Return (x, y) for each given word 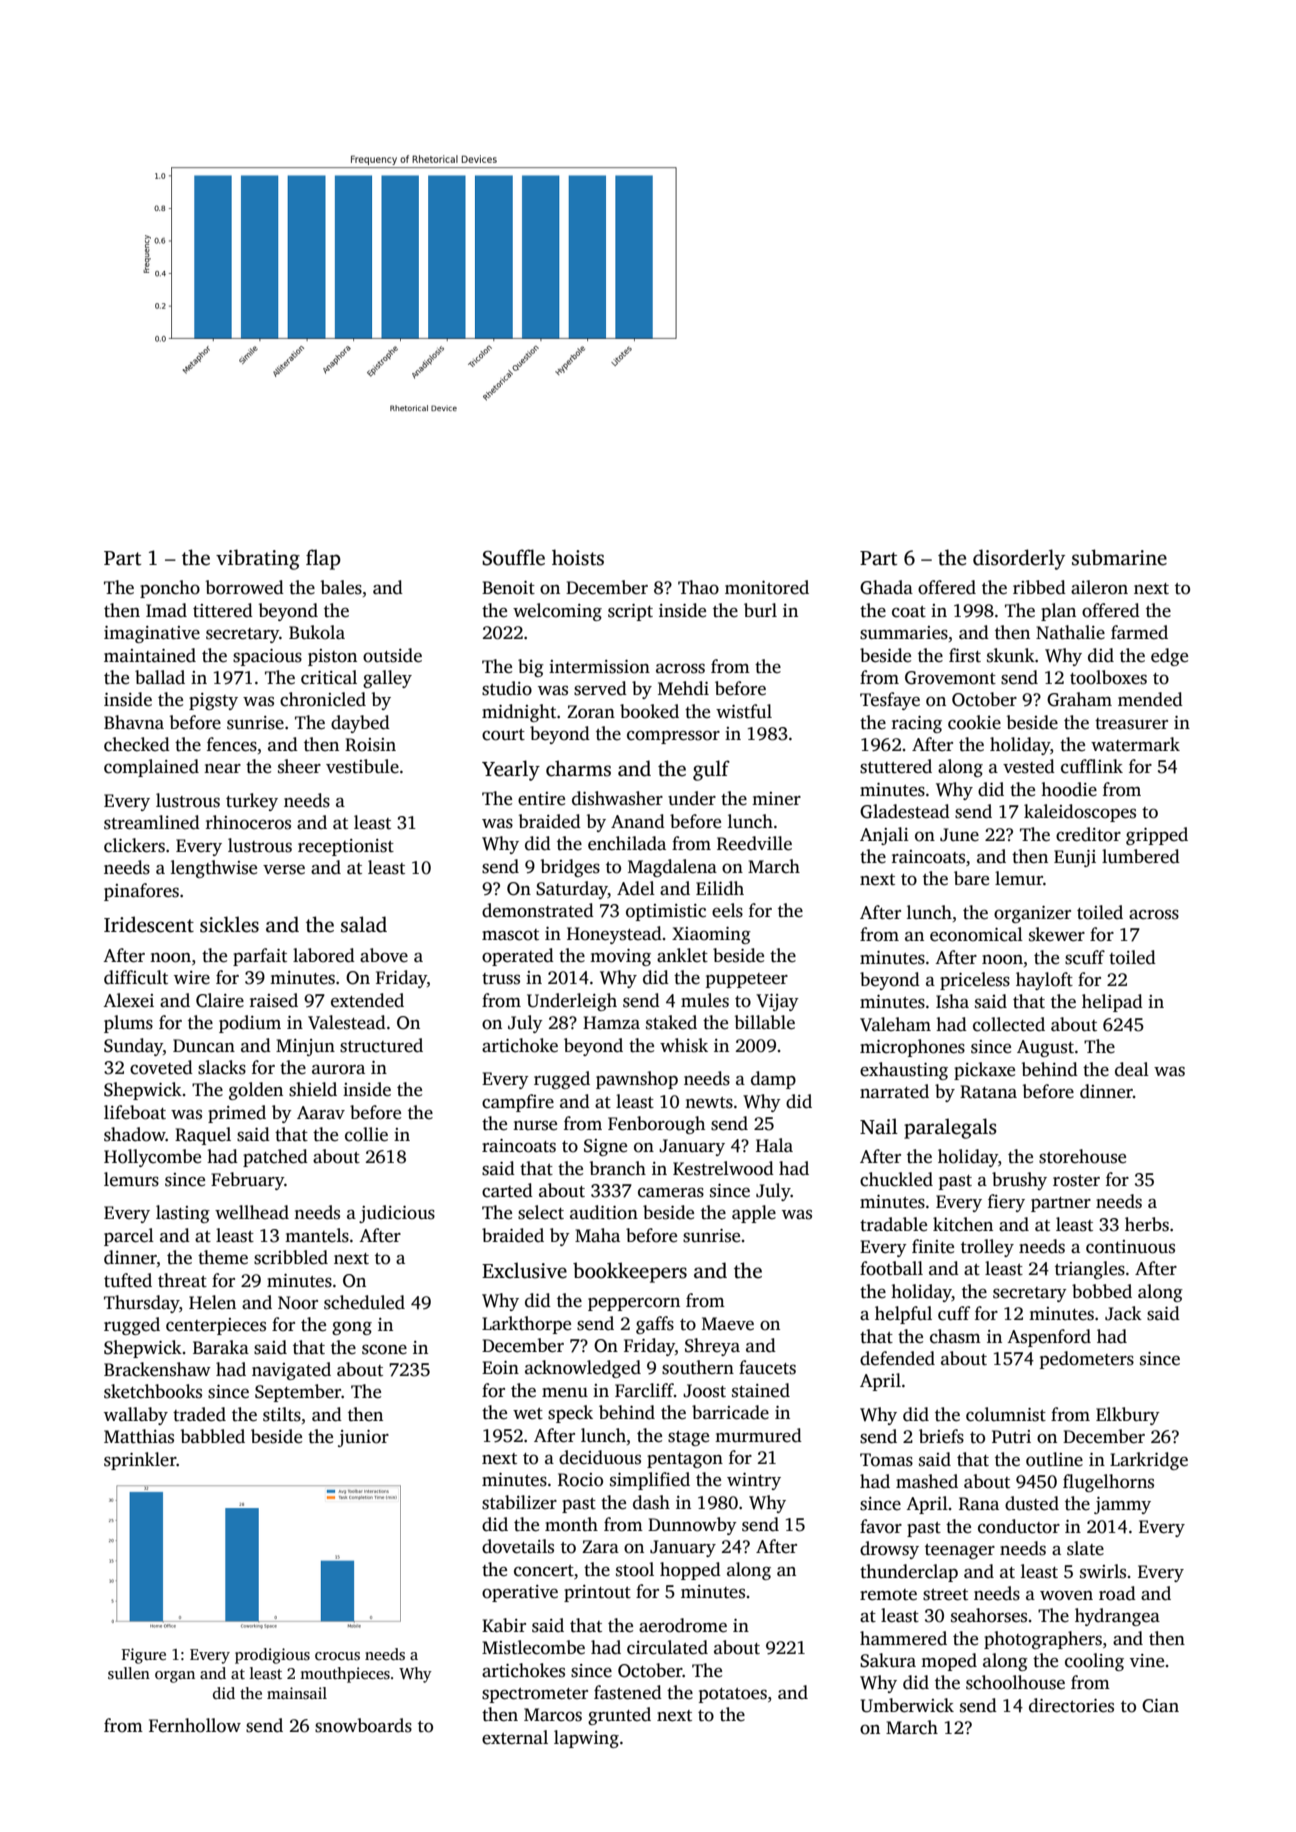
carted (507, 1190)
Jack (1123, 1313)
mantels (317, 1235)
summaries (904, 633)
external (515, 1737)
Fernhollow (195, 1725)
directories (1071, 1705)
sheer (299, 766)
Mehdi (683, 688)
